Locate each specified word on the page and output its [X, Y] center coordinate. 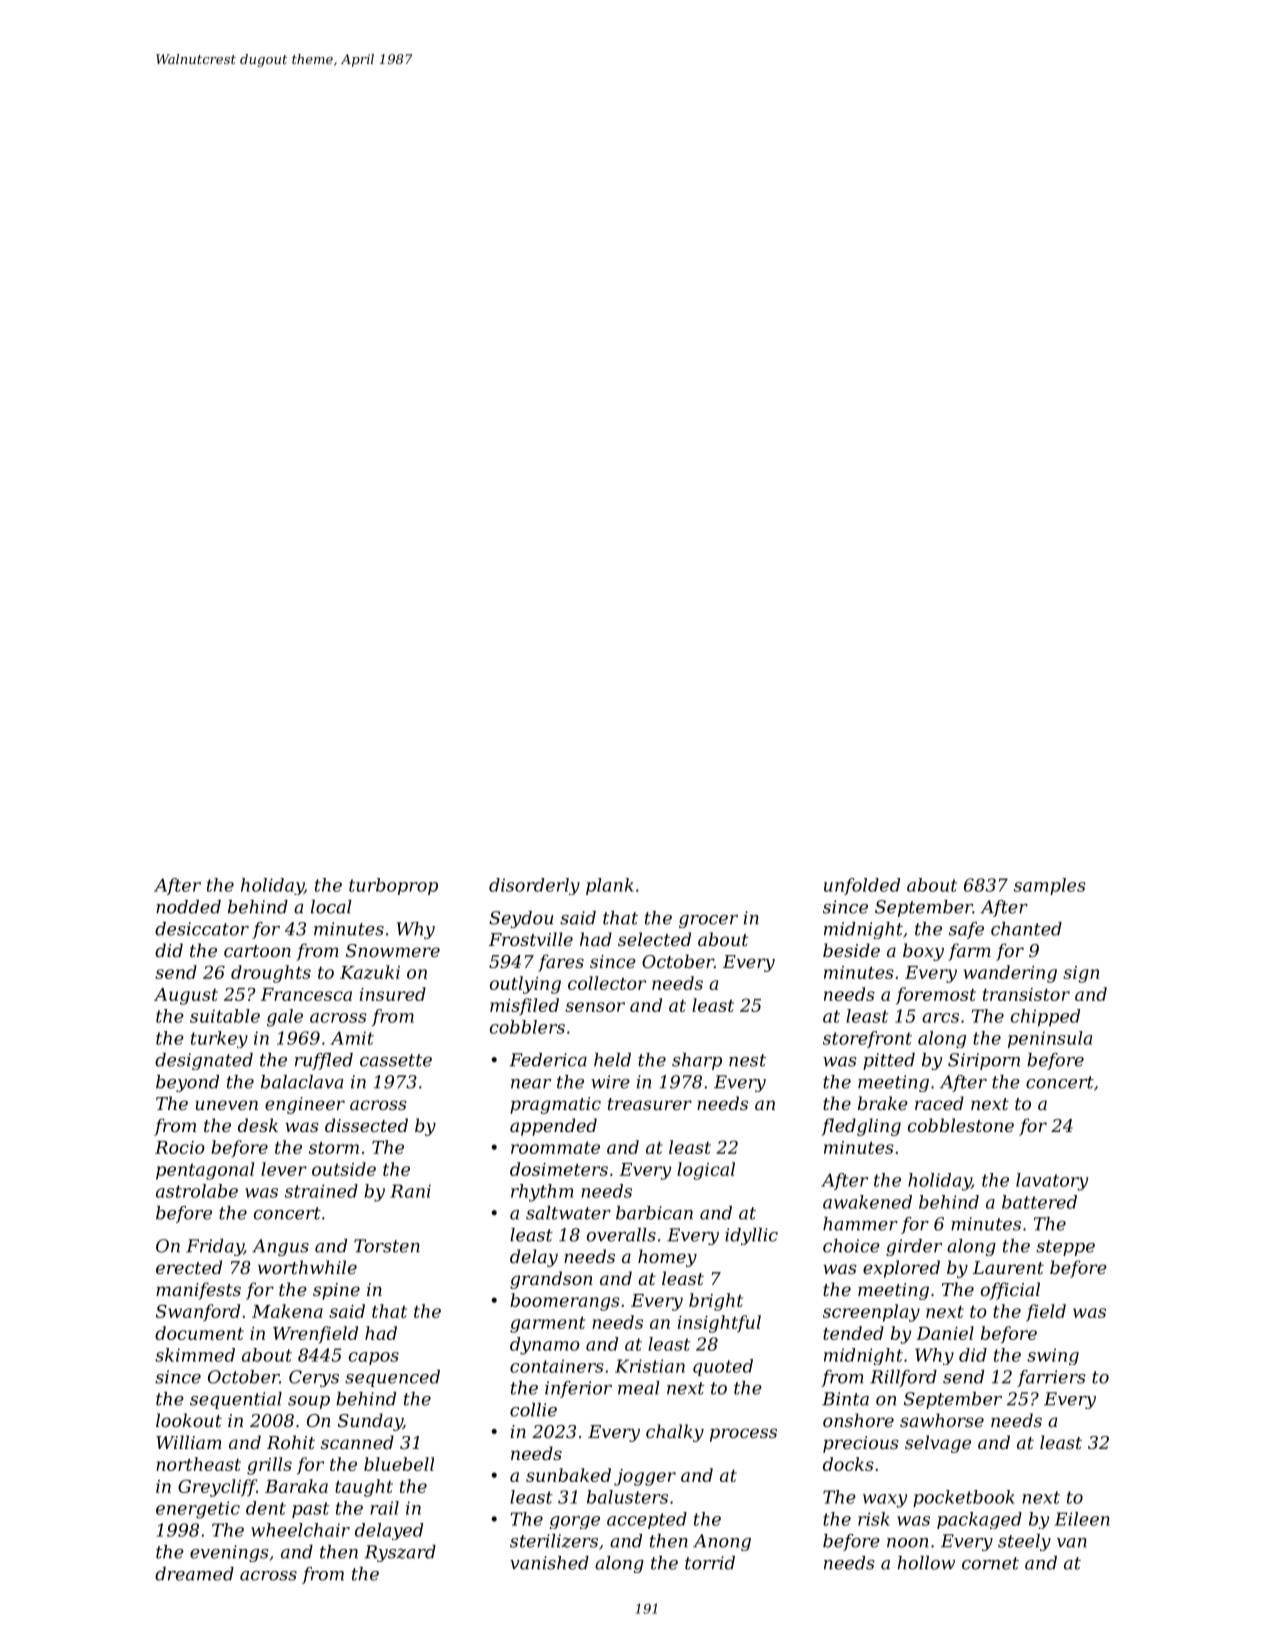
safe [966, 930]
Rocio [180, 1147]
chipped [1045, 1017]
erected [189, 1267]
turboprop [393, 886]
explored [901, 1269]
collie [533, 1410]
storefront [867, 1039]
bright [716, 1302]
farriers [1051, 1378]
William [189, 1442]
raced [939, 1103]
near [531, 1084]
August [186, 996]
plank [610, 886]
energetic [198, 1510]
